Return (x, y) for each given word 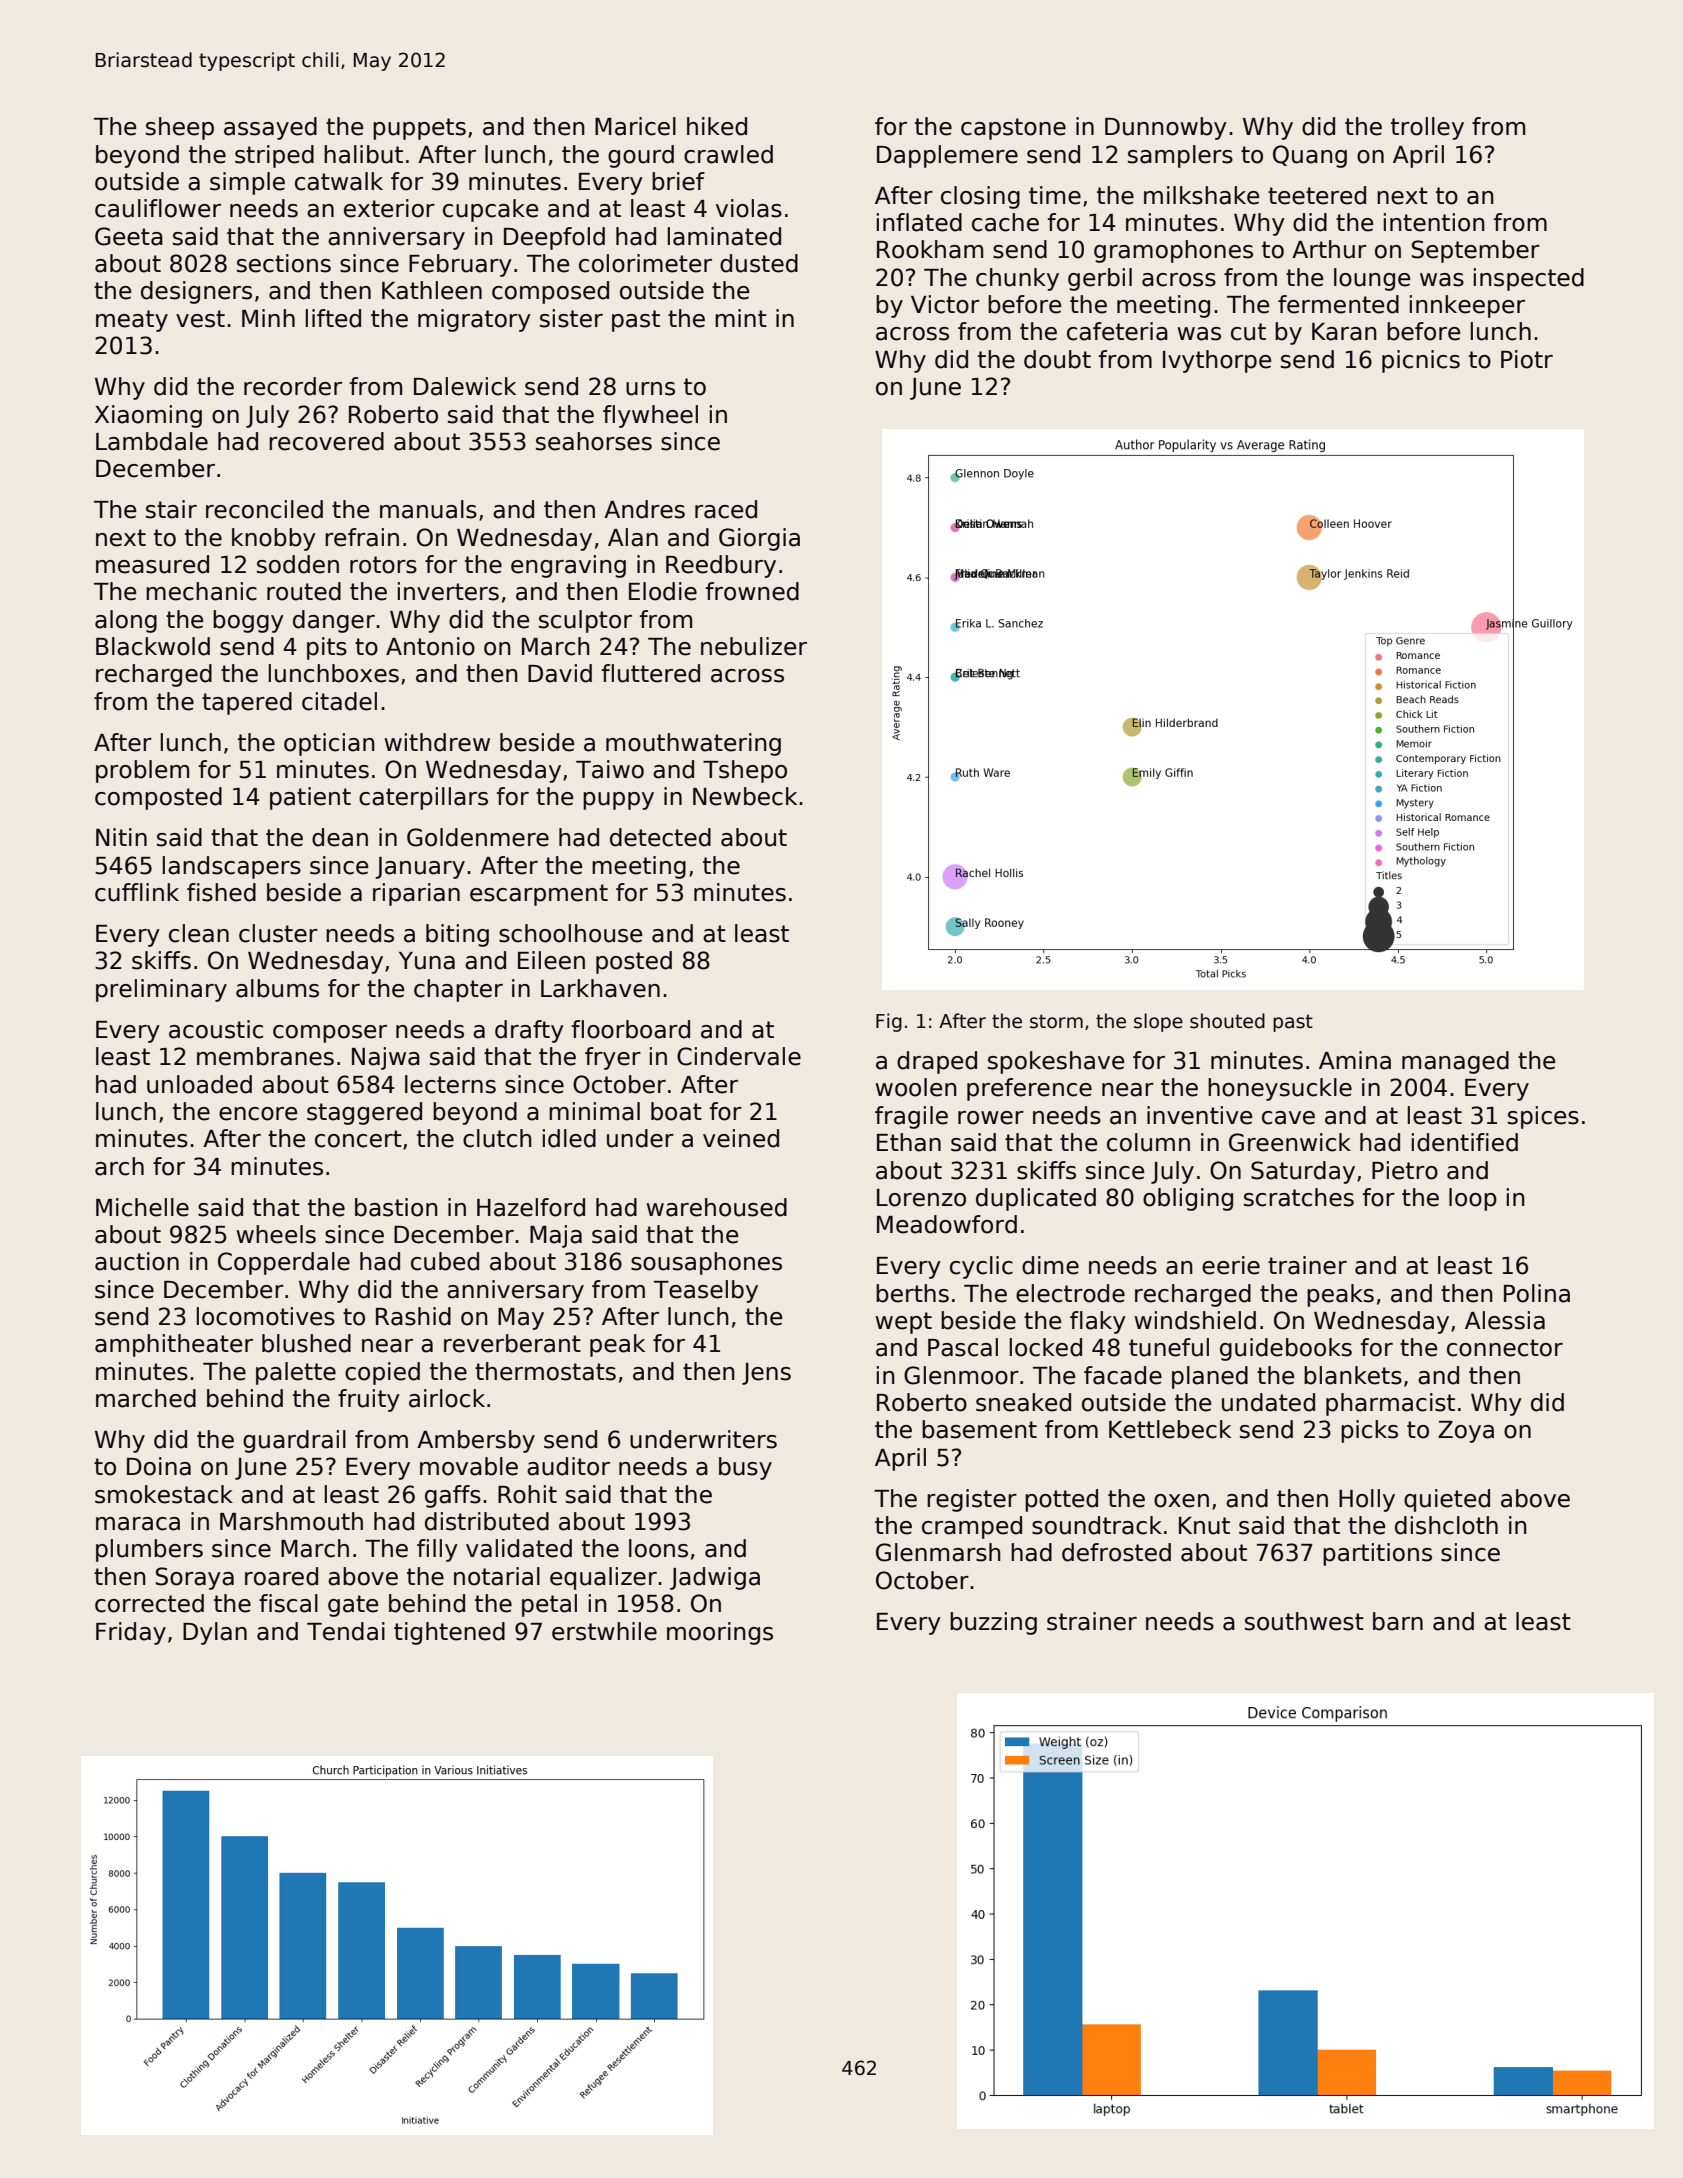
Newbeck (745, 796)
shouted (1227, 1021)
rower (991, 1118)
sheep (180, 128)
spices (1543, 1117)
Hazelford (531, 1207)
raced (726, 509)
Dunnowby (1166, 128)
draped (937, 1062)
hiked (717, 126)
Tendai (346, 1631)
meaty (132, 321)
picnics (1421, 361)
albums (277, 988)
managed (1455, 1062)
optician (329, 744)
